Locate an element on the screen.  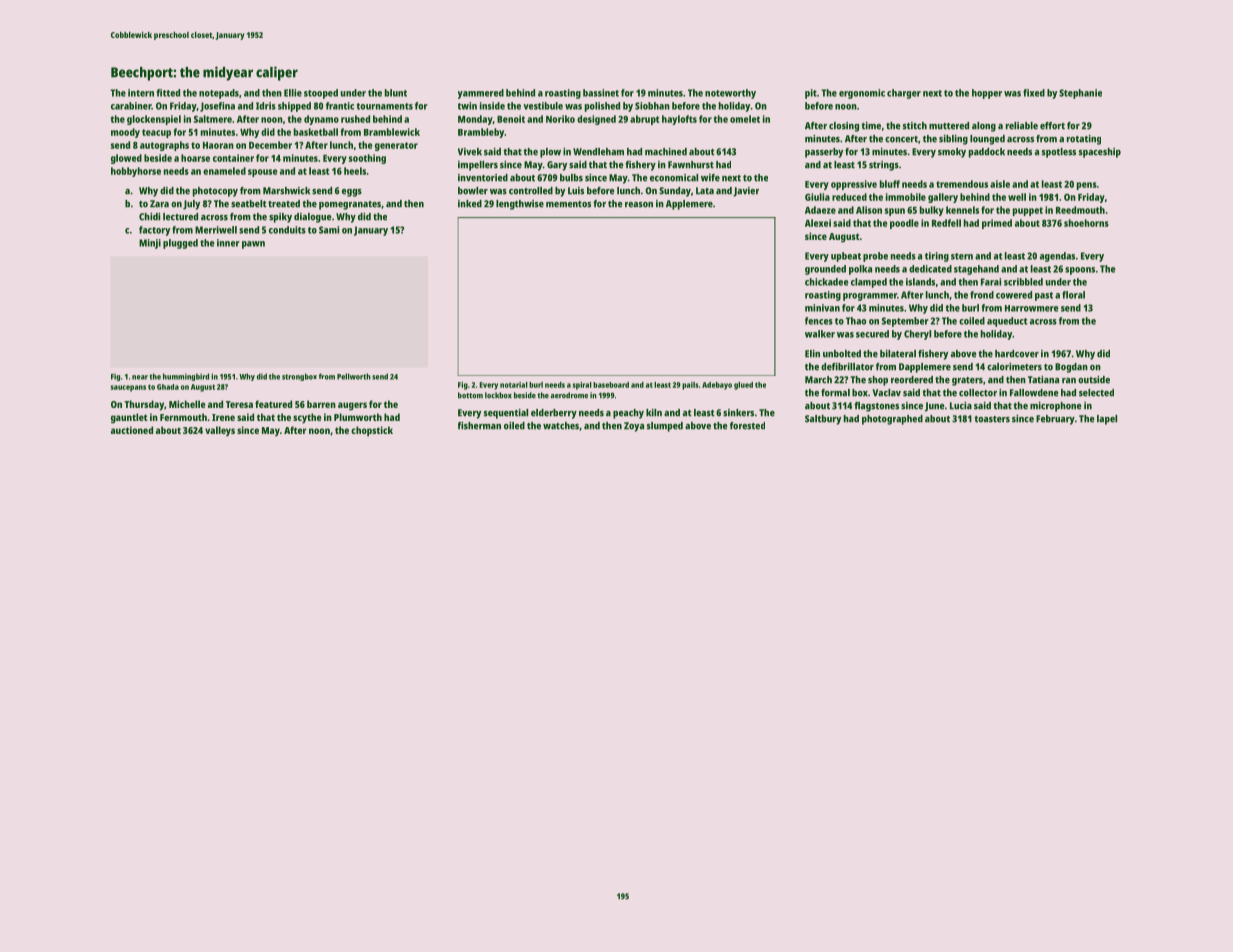
chickadee is located at coordinates (827, 282).
